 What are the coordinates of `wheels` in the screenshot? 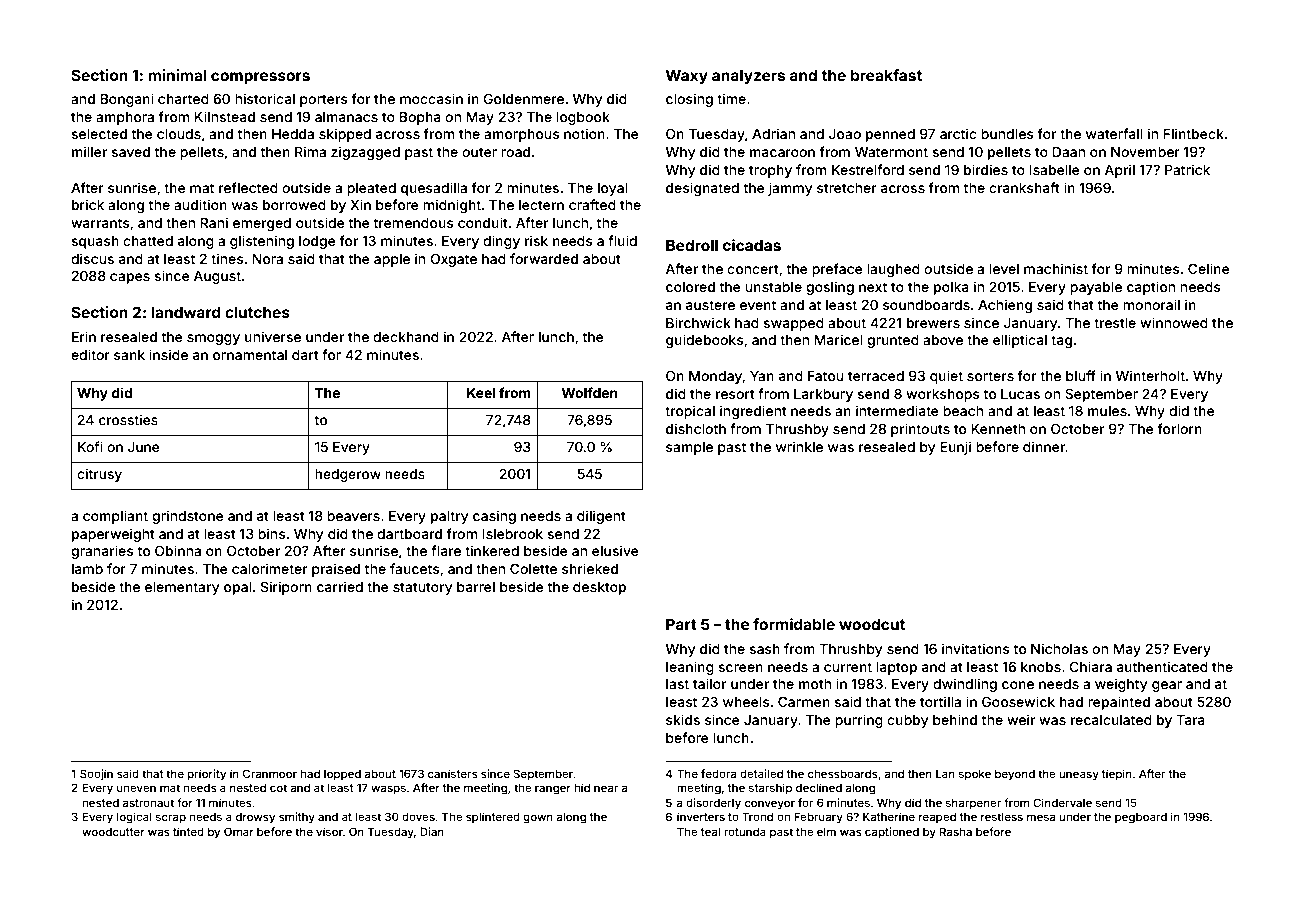 It's located at (746, 702).
